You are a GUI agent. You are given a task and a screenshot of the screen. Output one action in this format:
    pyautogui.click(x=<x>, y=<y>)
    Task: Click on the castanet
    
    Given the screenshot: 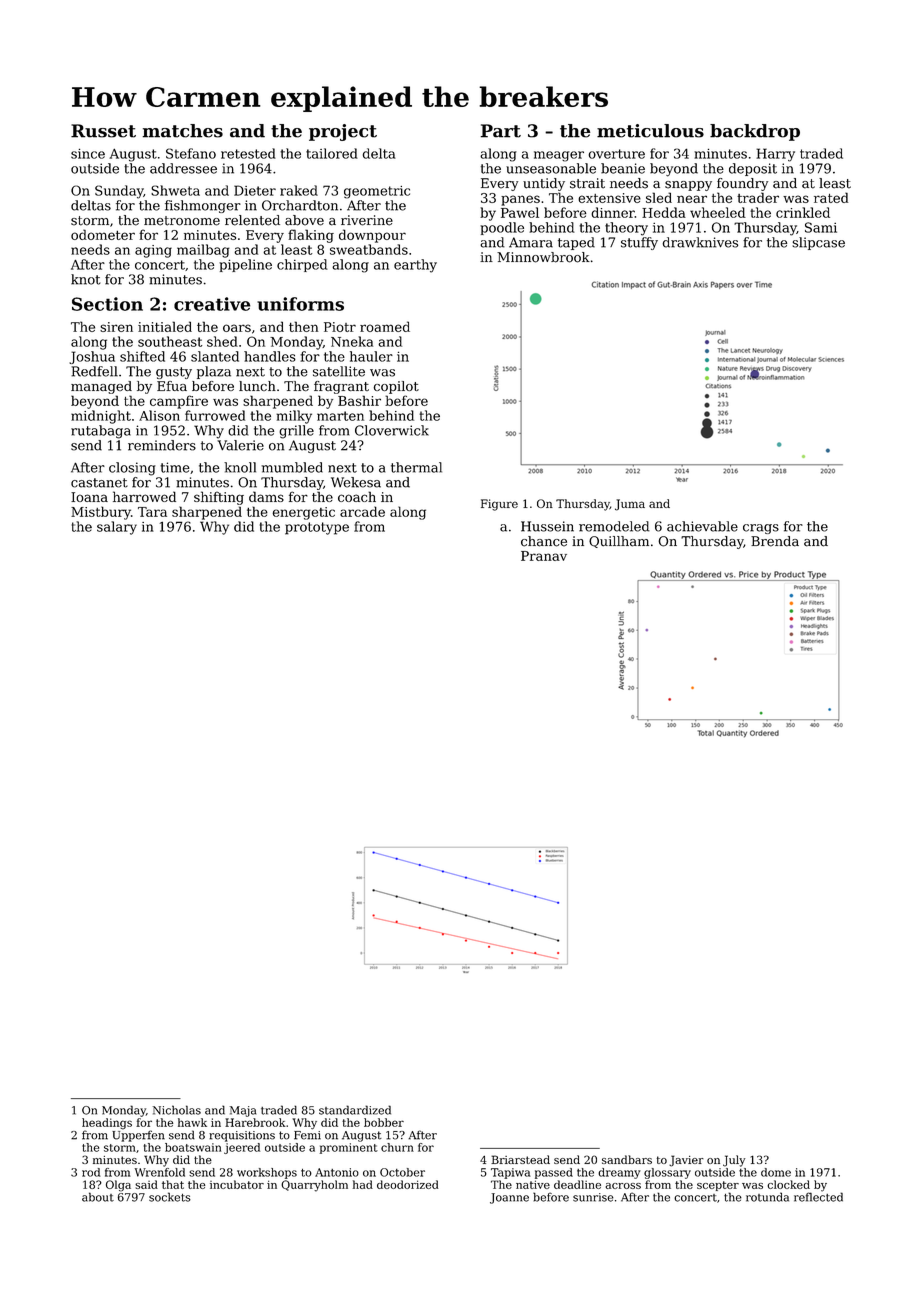 What is the action you would take?
    pyautogui.click(x=99, y=483)
